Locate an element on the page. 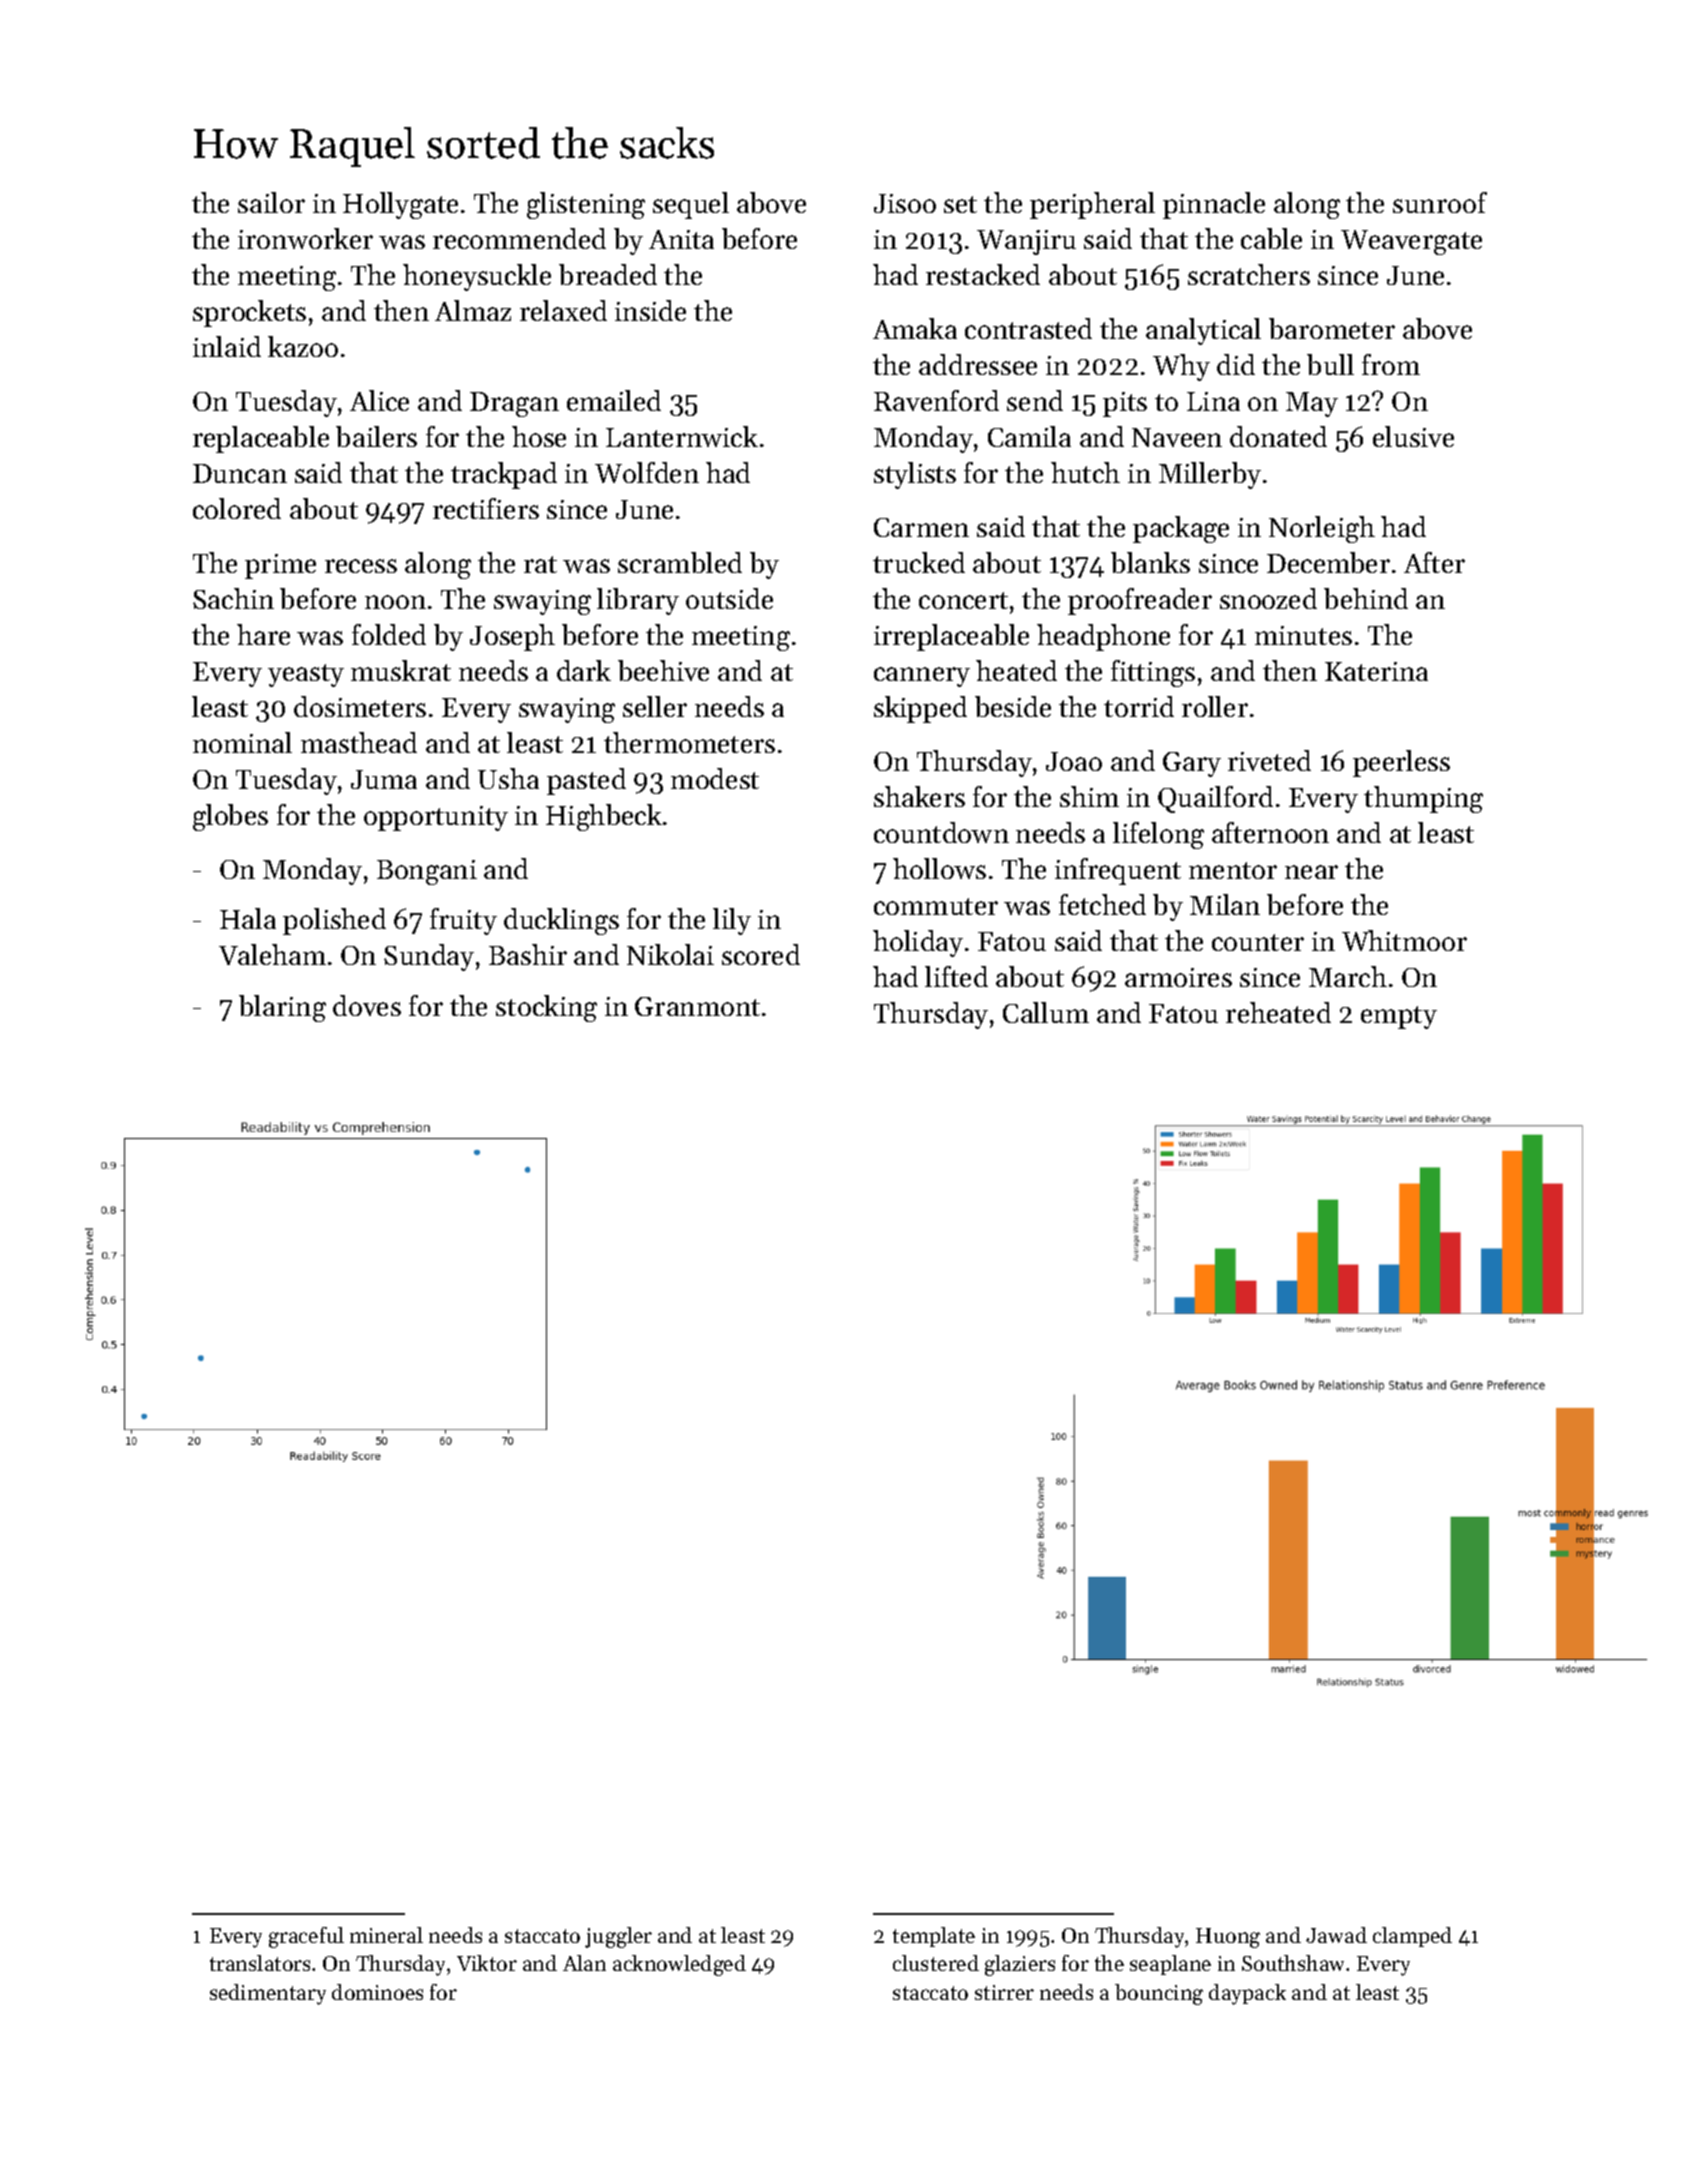  blaring is located at coordinates (282, 1008).
